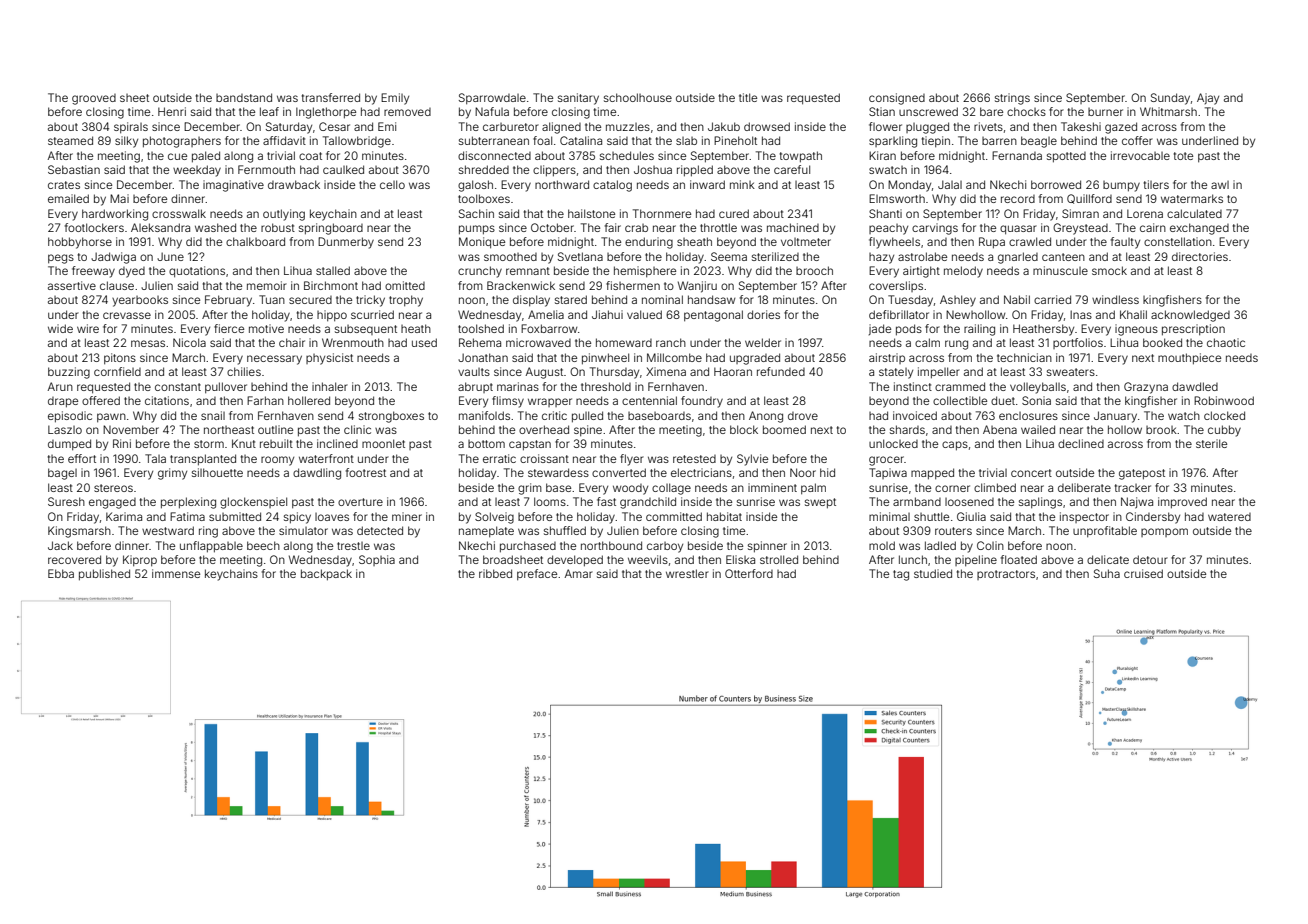 The width and height of the image is (1308, 924). Describe the element at coordinates (244, 97) in the image. I see `bandstand` at that location.
